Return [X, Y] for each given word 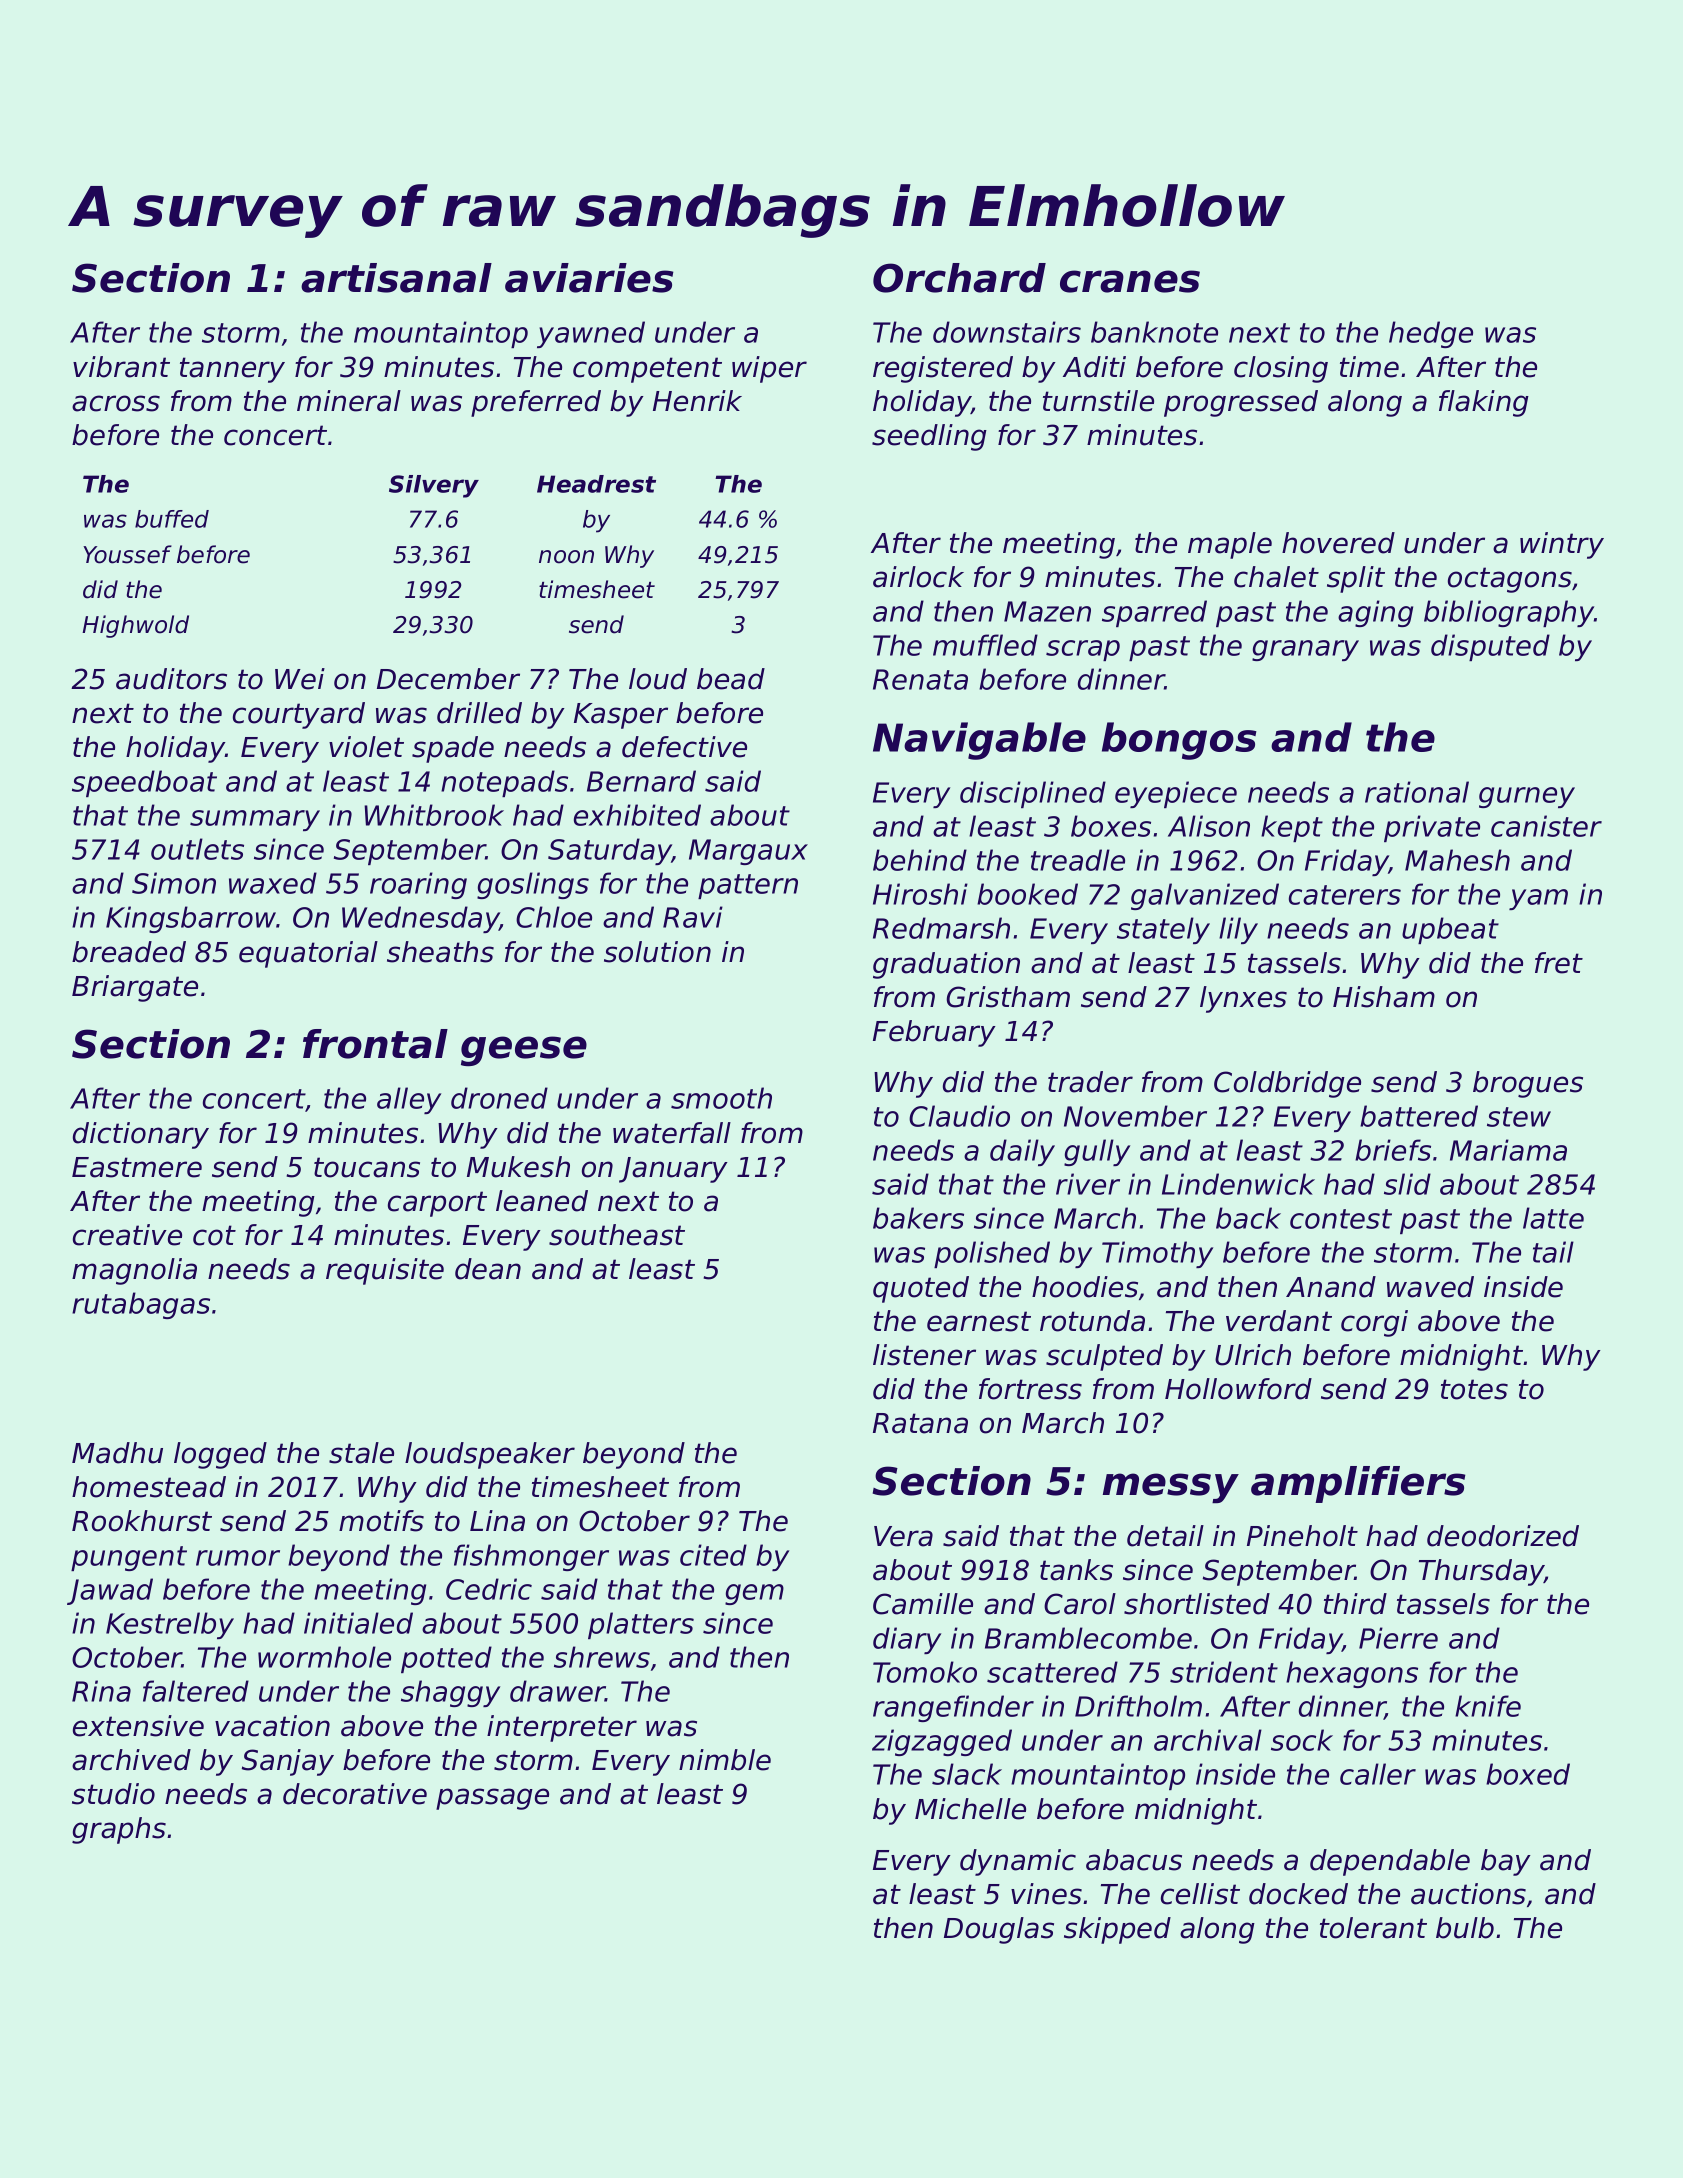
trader [1090, 1082]
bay [1506, 1862]
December [448, 679]
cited [713, 1555]
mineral [349, 401]
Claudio [959, 1116]
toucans [367, 1167]
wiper [769, 369]
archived [131, 1760]
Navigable [979, 741]
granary [1305, 650]
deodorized [1503, 1536]
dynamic [1018, 1862]
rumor [238, 1558]
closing [1281, 369]
